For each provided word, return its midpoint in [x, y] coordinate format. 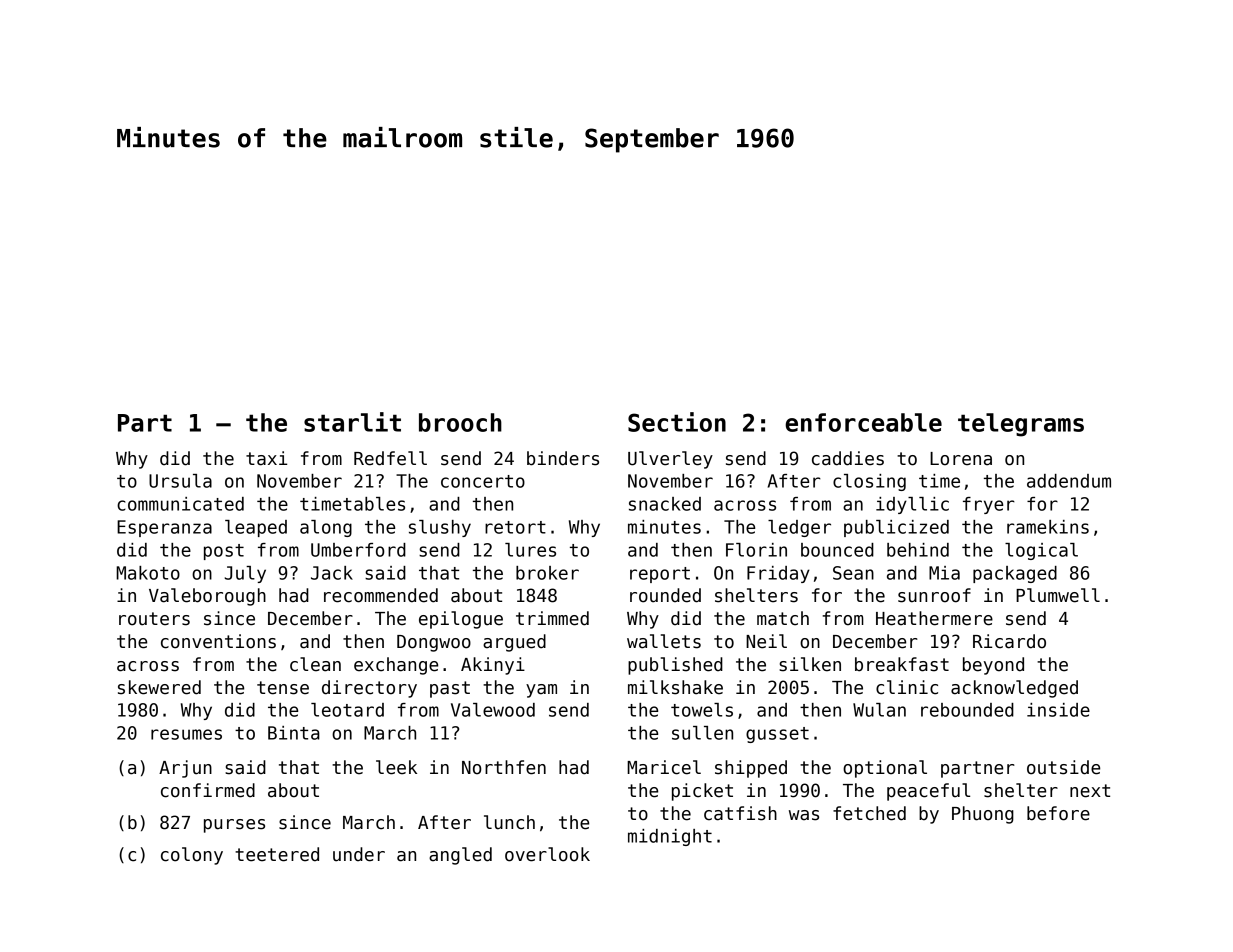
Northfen [504, 767]
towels [702, 710]
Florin [756, 550]
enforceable [863, 422]
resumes [186, 734]
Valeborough [207, 597]
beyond [993, 666]
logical [1041, 551]
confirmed [208, 790]
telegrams [1021, 425]
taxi [266, 458]
